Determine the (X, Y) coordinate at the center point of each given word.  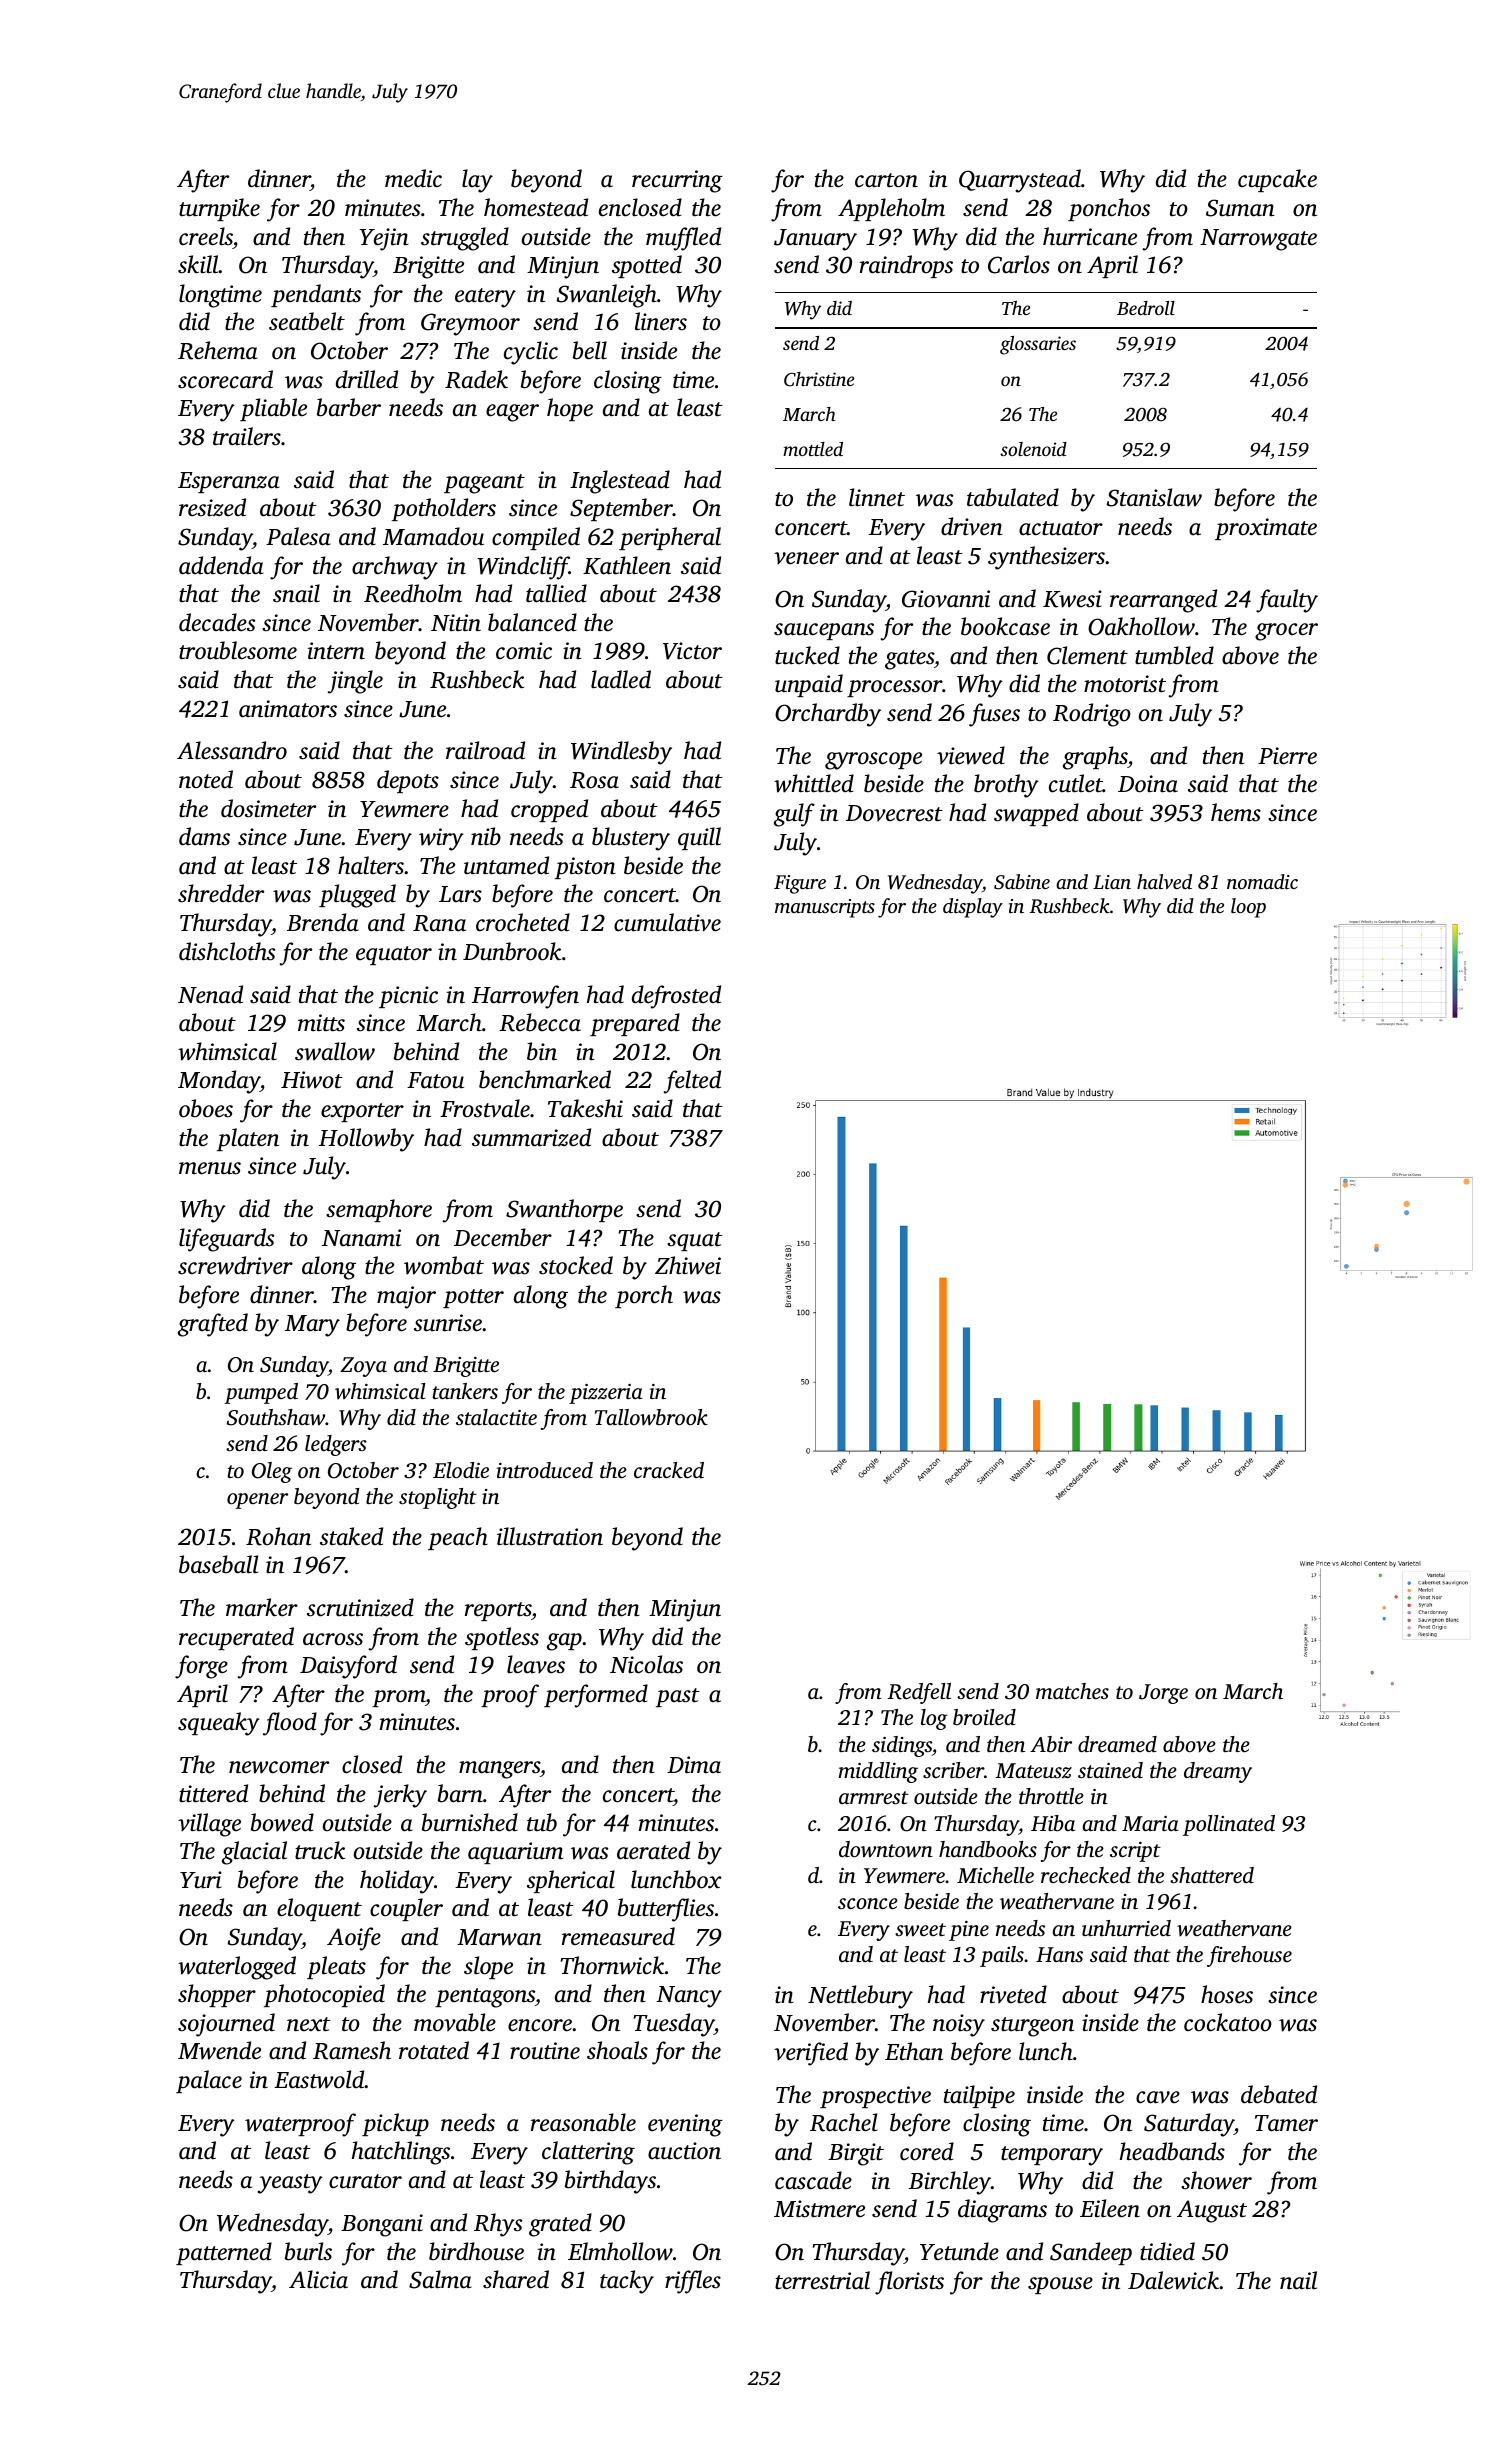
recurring (677, 181)
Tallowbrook (651, 1417)
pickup (395, 2124)
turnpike (219, 209)
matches (1072, 1691)
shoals (617, 2050)
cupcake (1277, 180)
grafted (213, 1325)
